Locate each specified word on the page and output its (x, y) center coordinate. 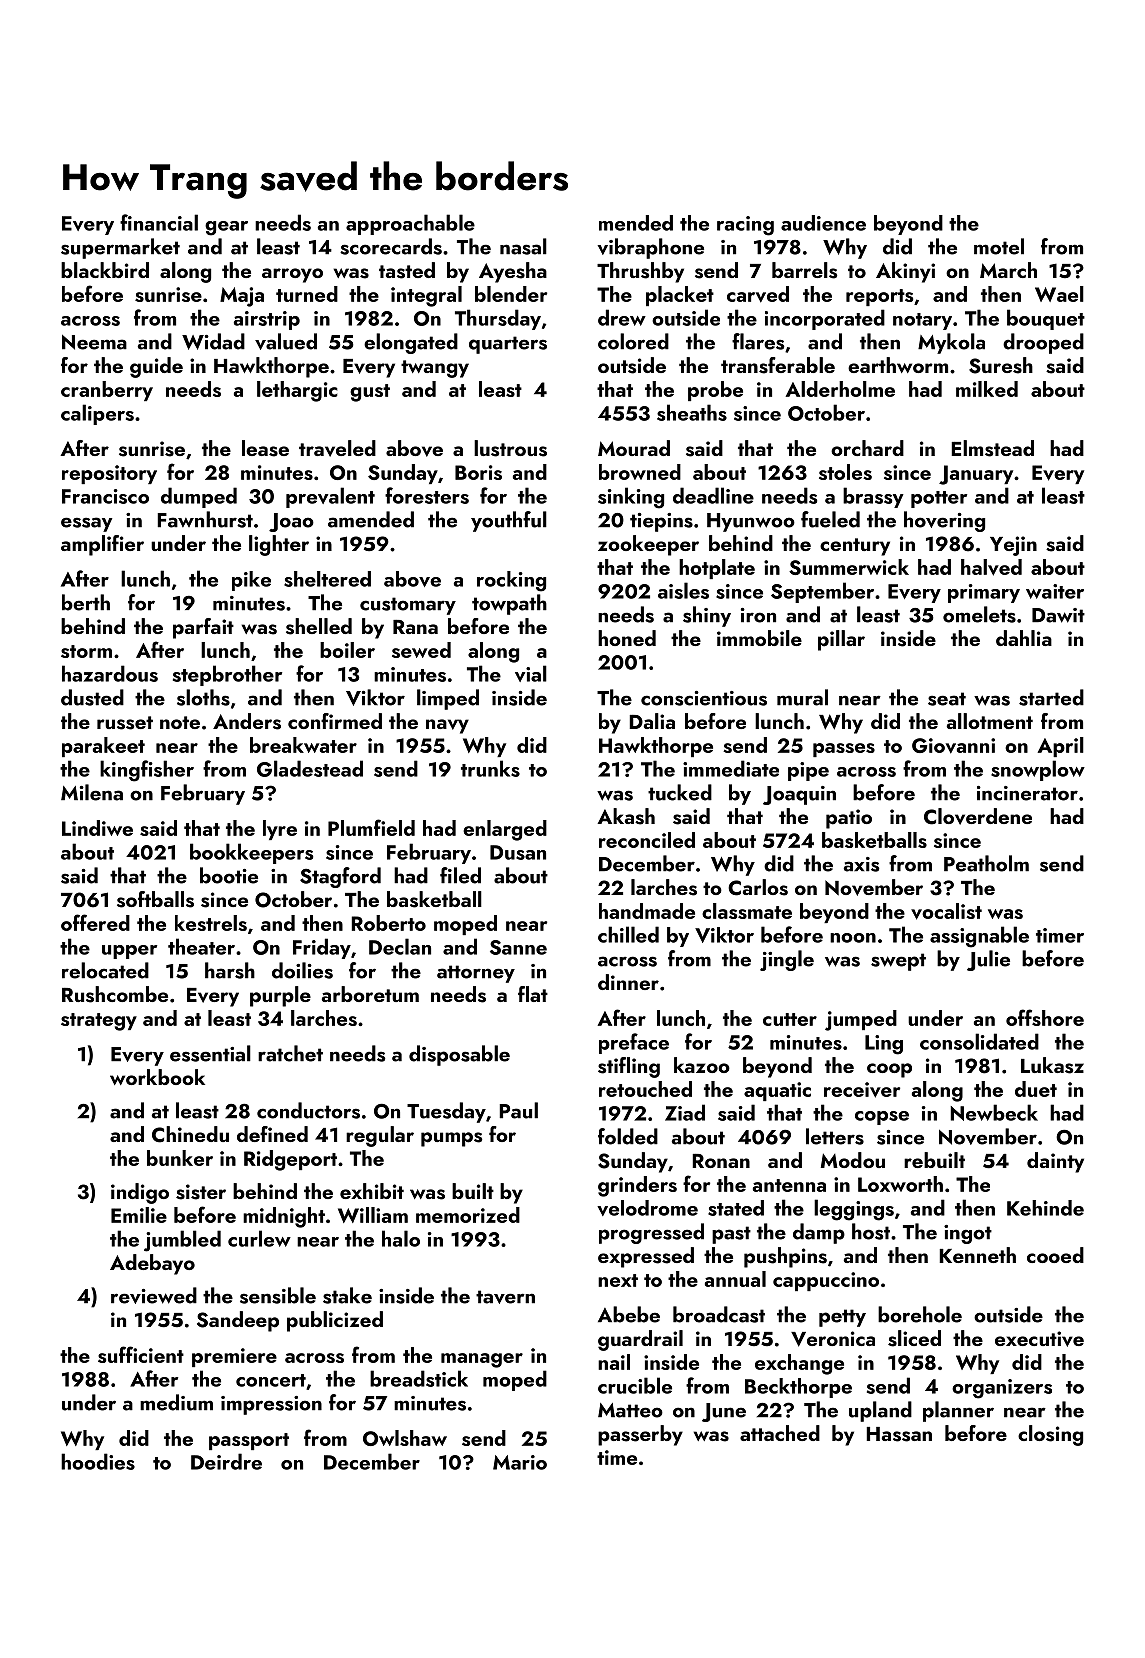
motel (999, 246)
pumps (451, 1139)
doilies (302, 970)
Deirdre (226, 1461)
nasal (523, 246)
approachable (410, 224)
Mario (520, 1462)
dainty (1055, 1162)
